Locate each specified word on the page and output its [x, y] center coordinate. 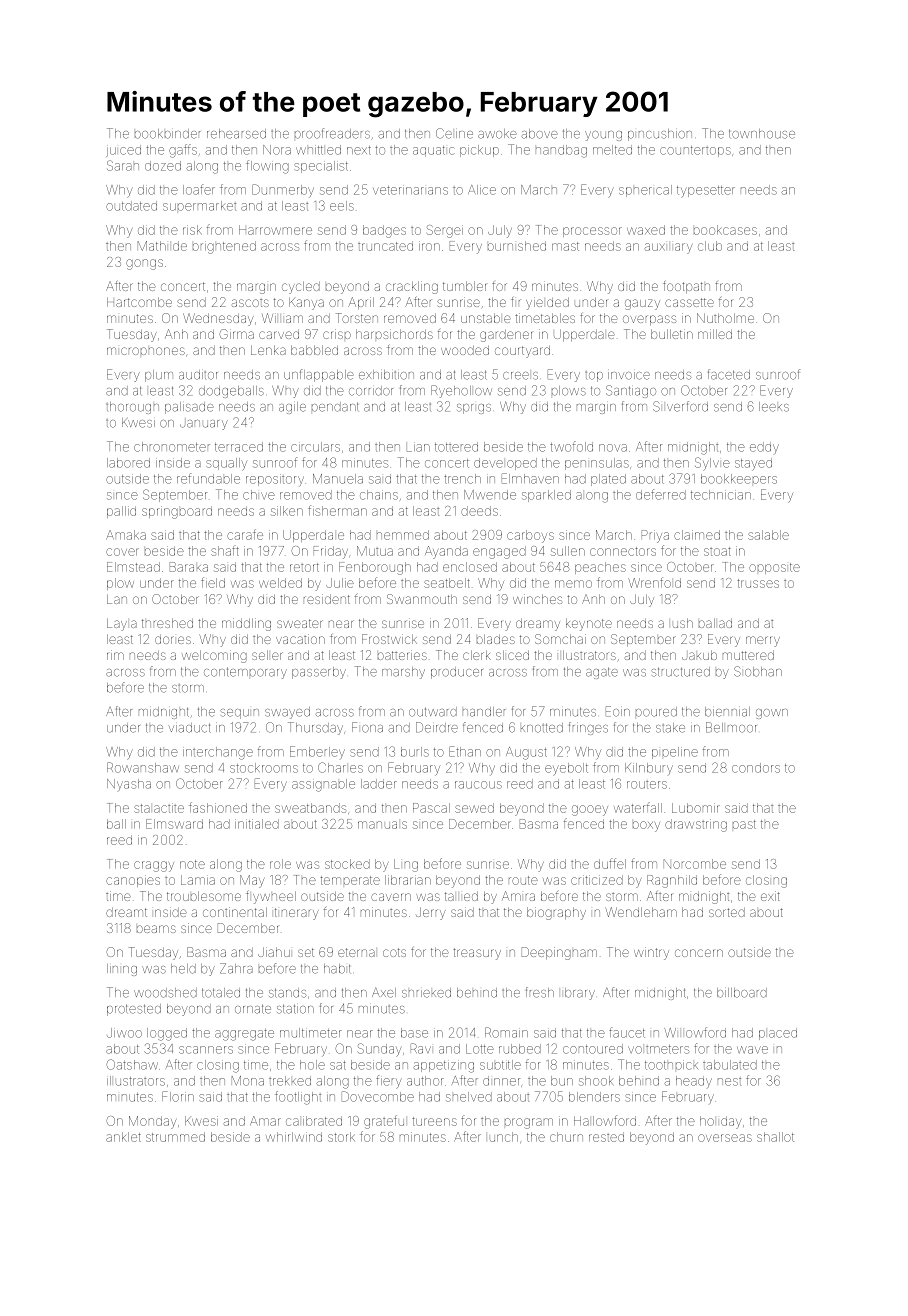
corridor [371, 391]
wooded [465, 350]
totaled [221, 993]
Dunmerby [283, 190]
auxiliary [668, 248]
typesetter [706, 192]
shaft [225, 550]
